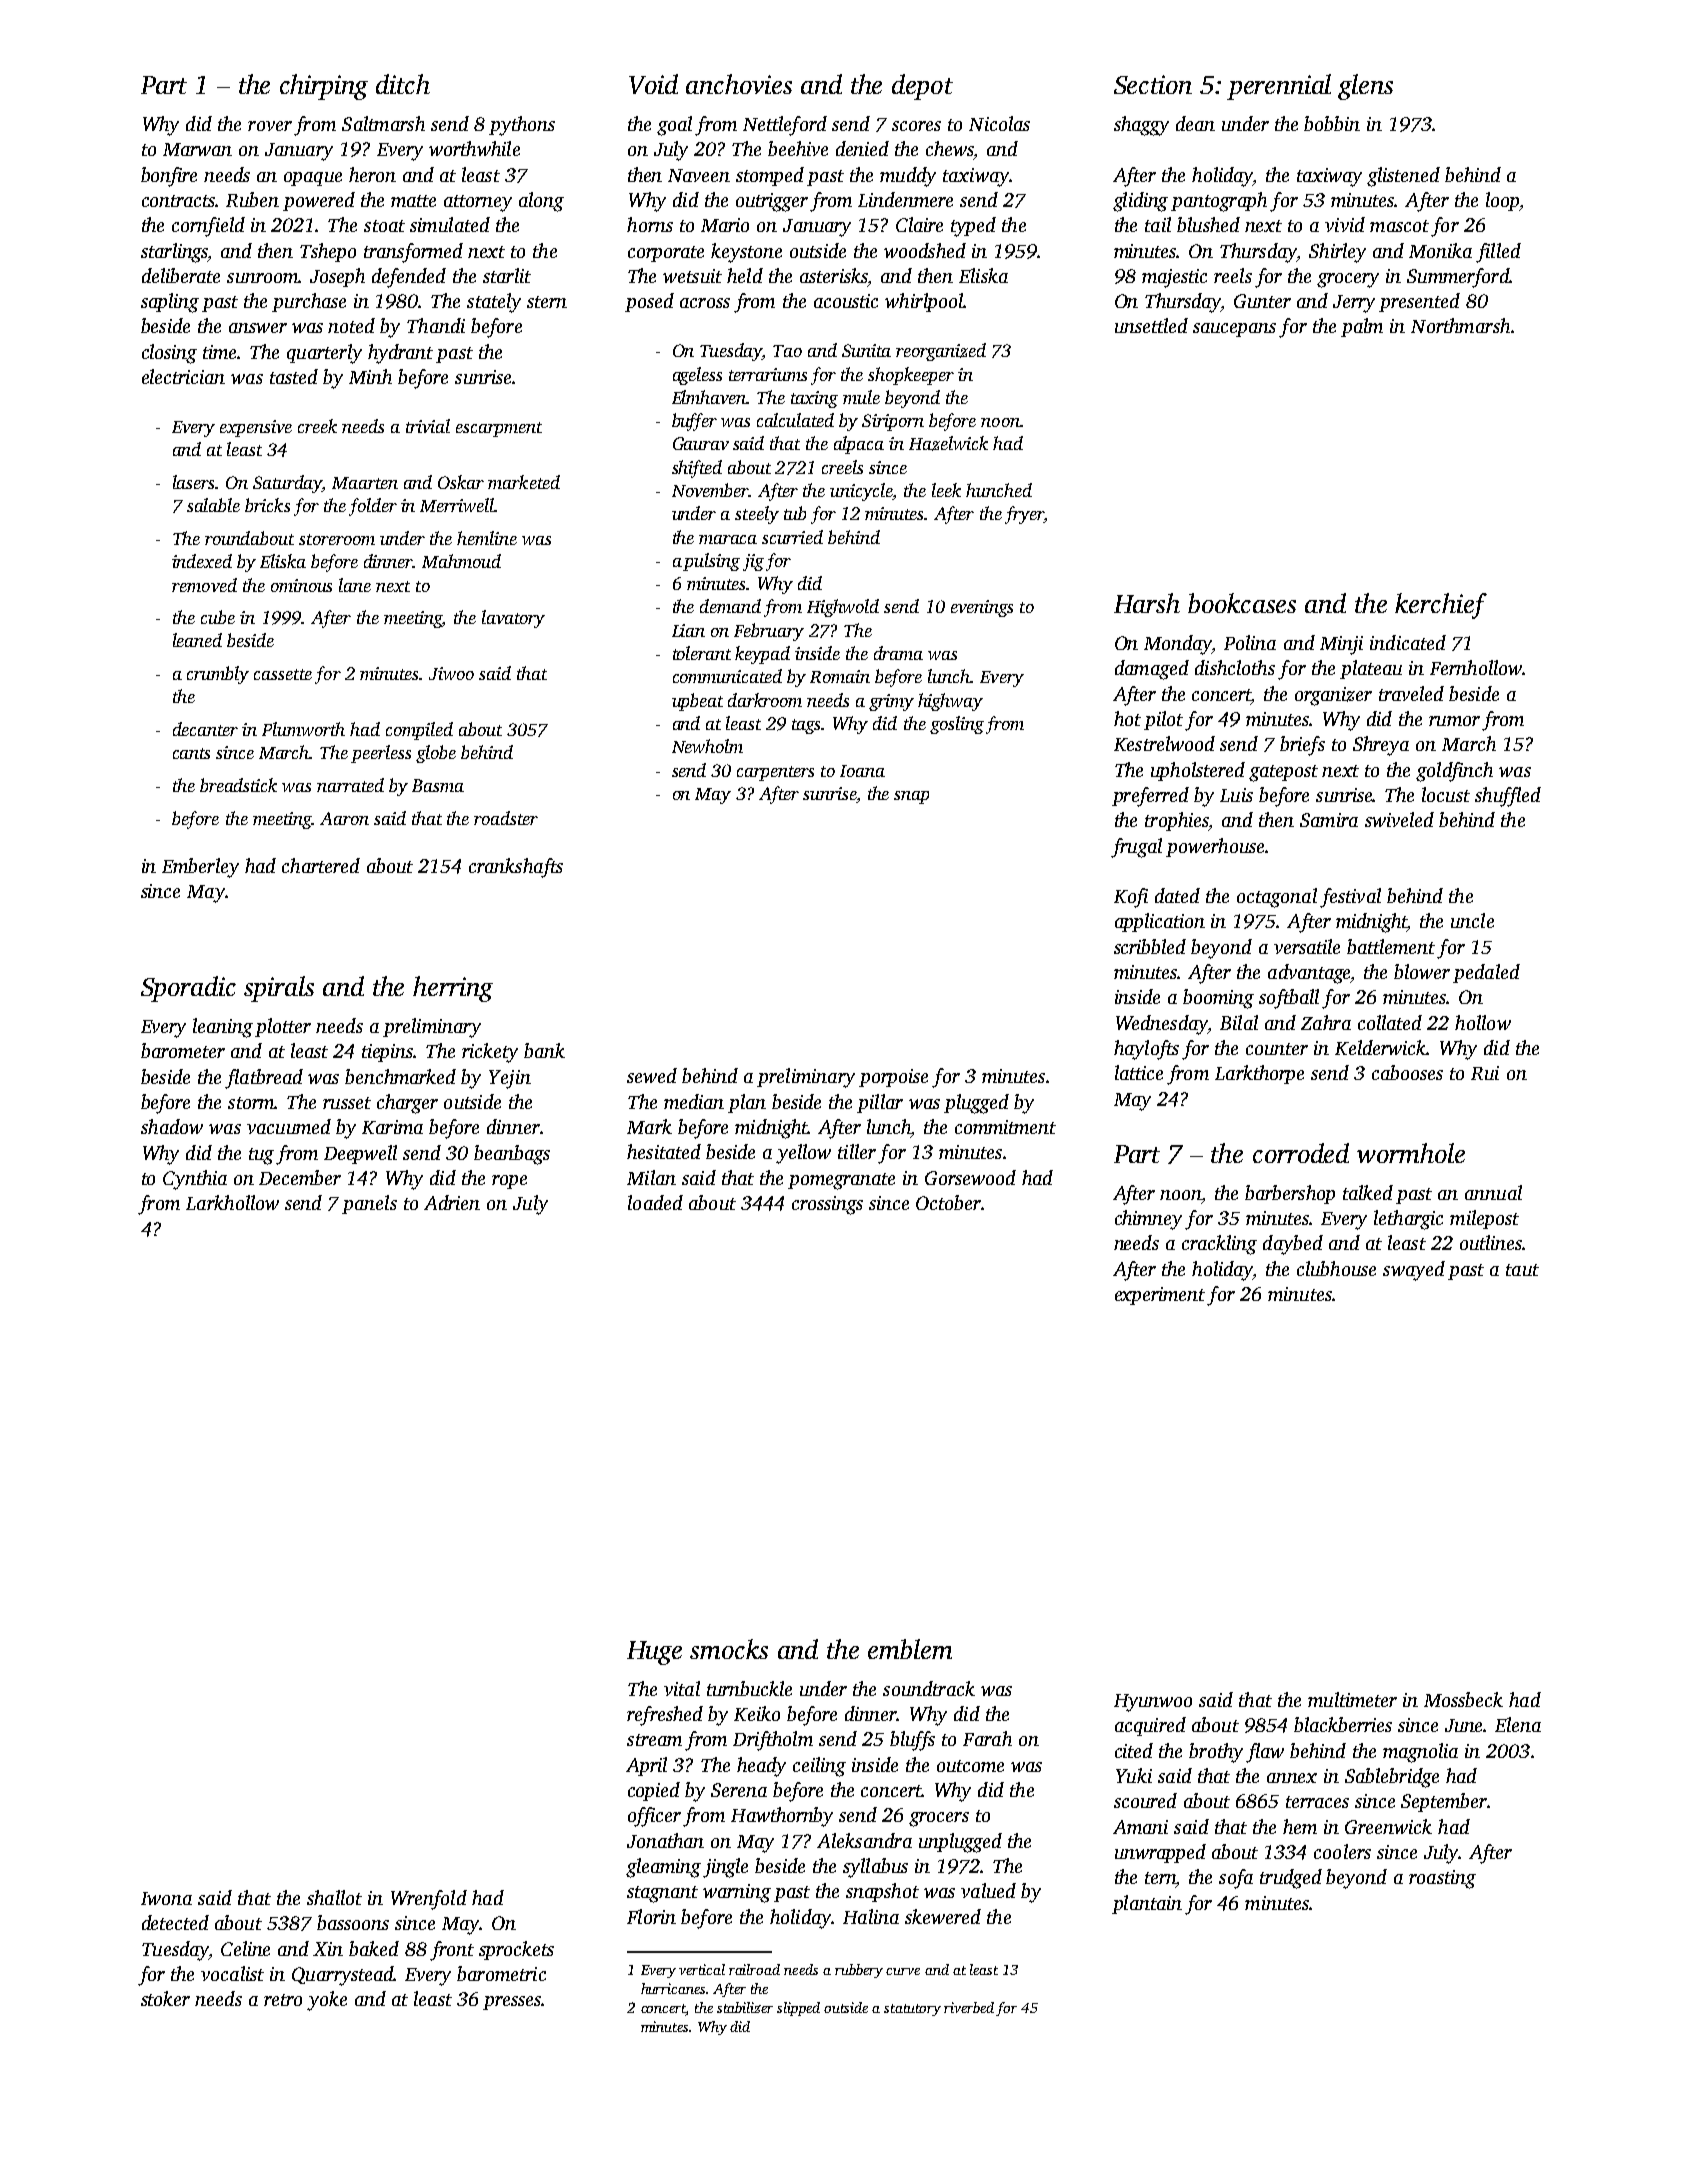 This document has width=1683, height=2178. I want to click on September, so click(1444, 1802).
